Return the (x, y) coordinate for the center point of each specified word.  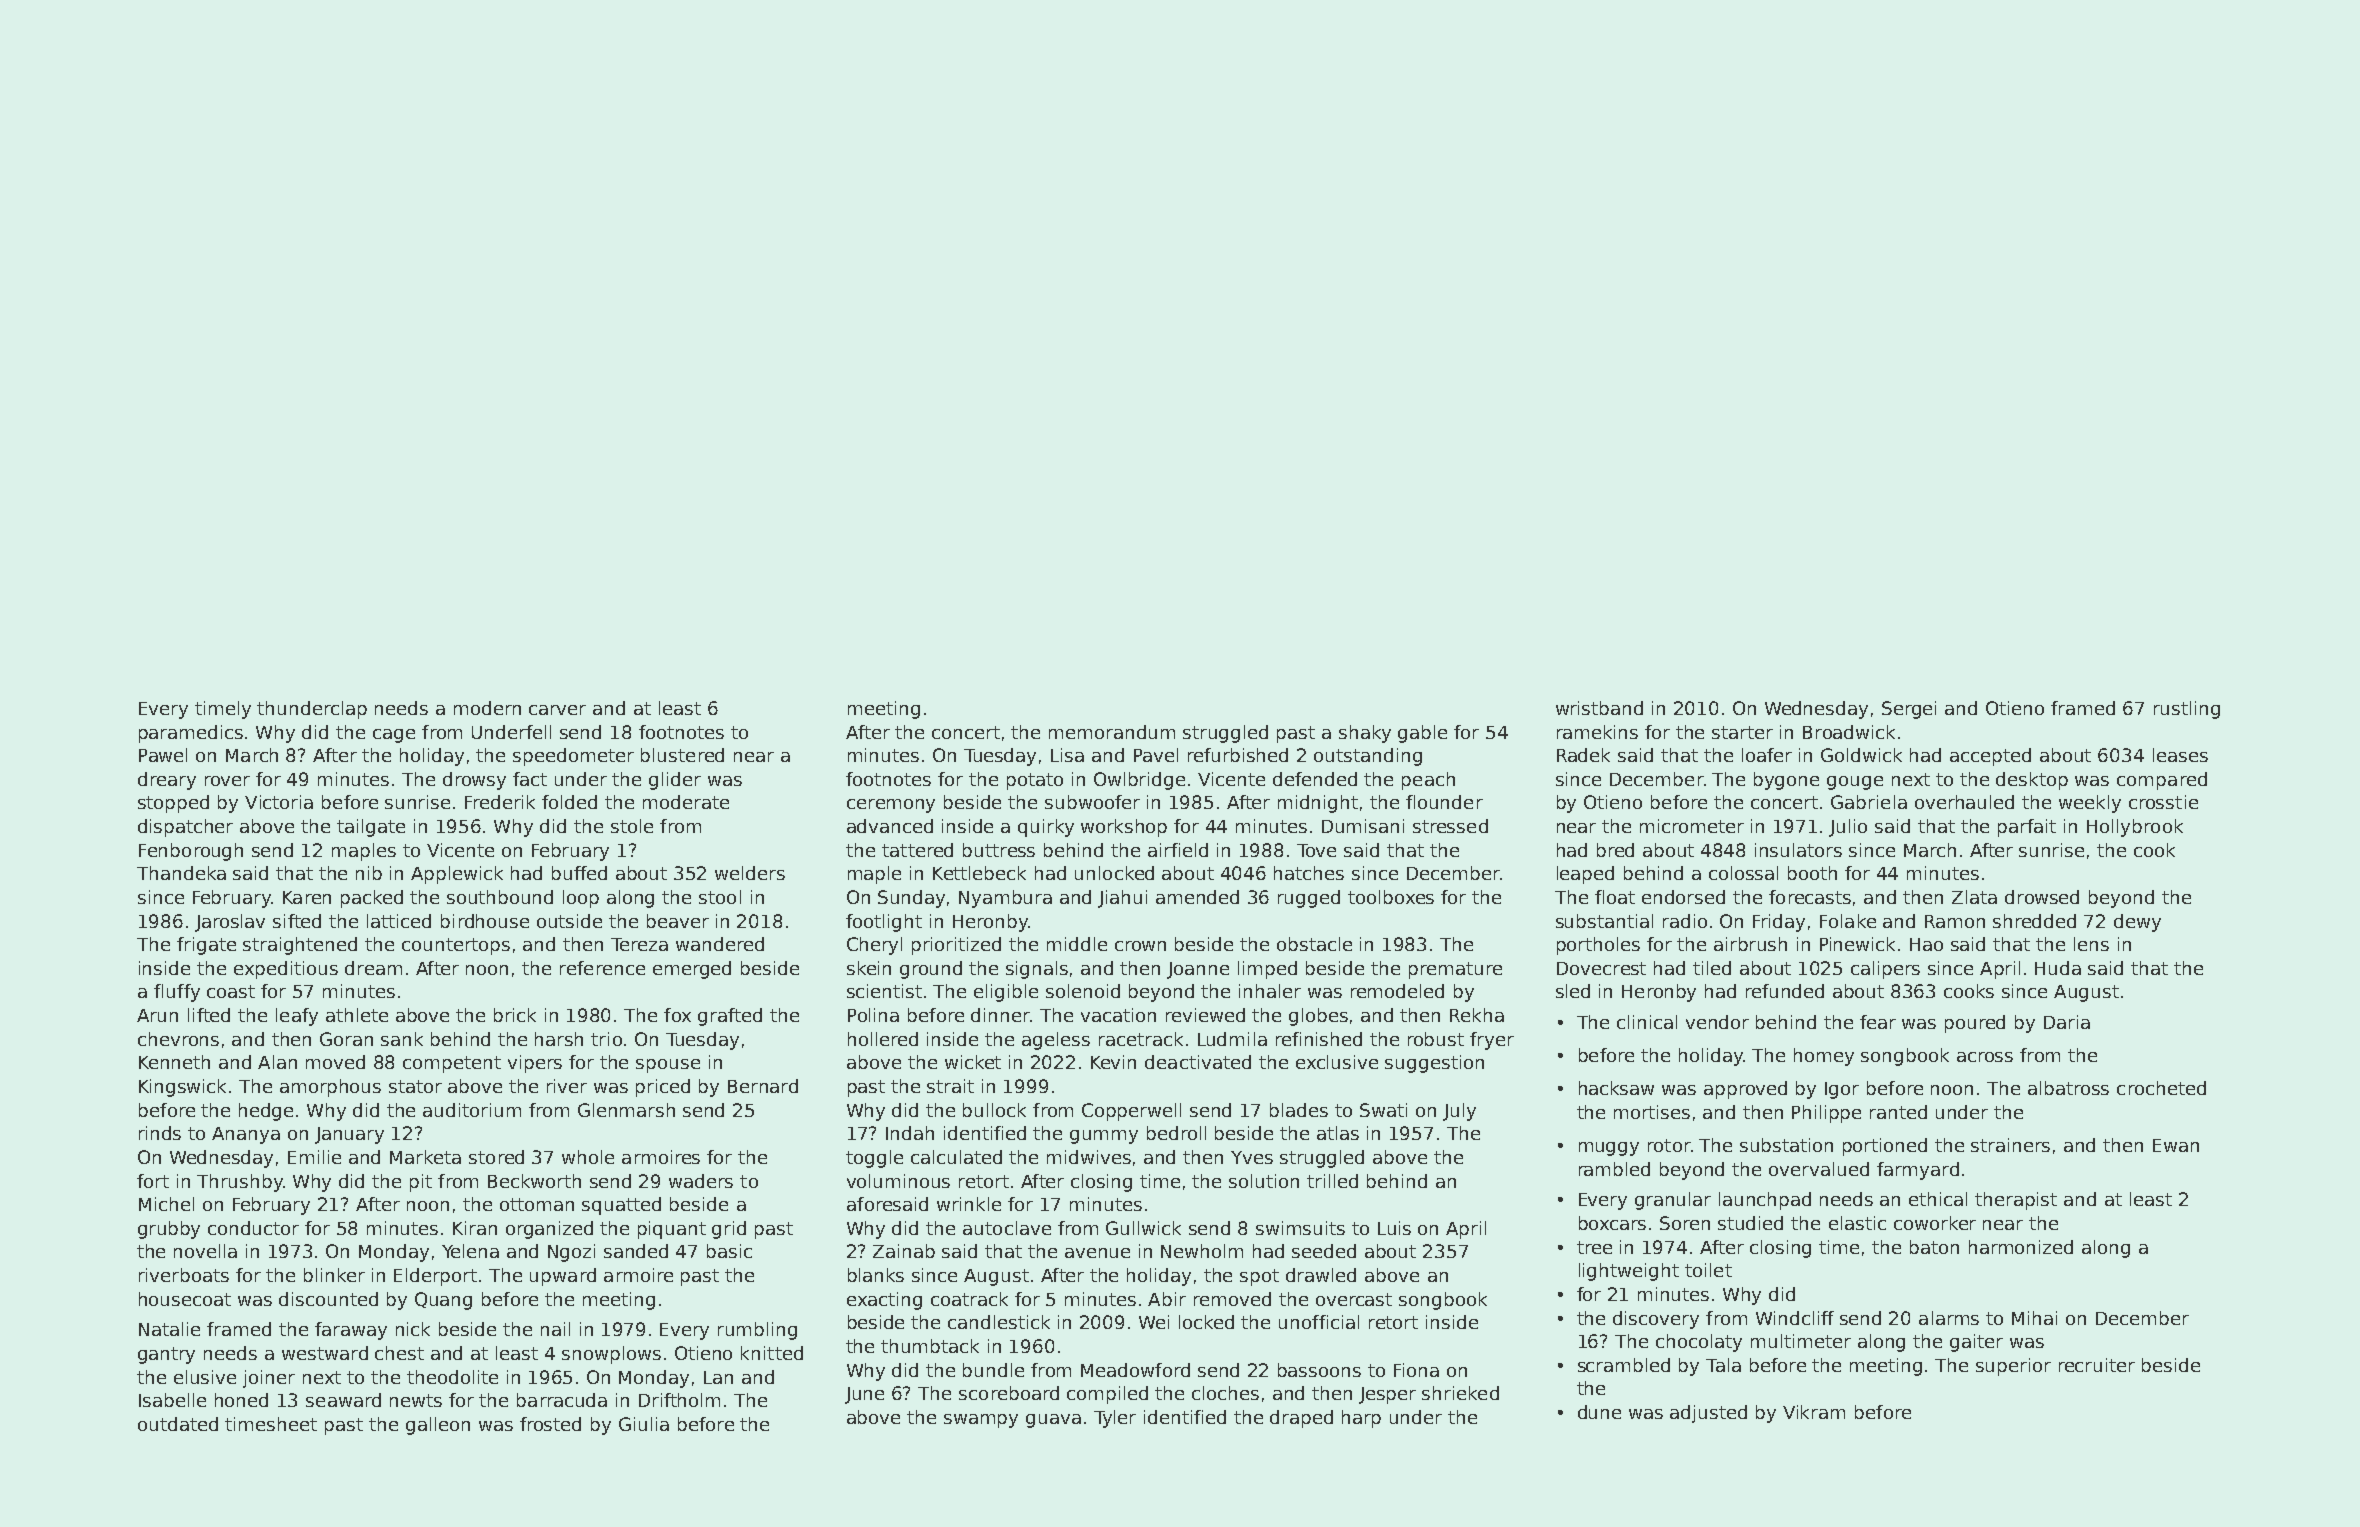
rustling (2187, 710)
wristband (1599, 708)
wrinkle (969, 1204)
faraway (351, 1331)
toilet (1708, 1270)
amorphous (330, 1088)
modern (487, 708)
